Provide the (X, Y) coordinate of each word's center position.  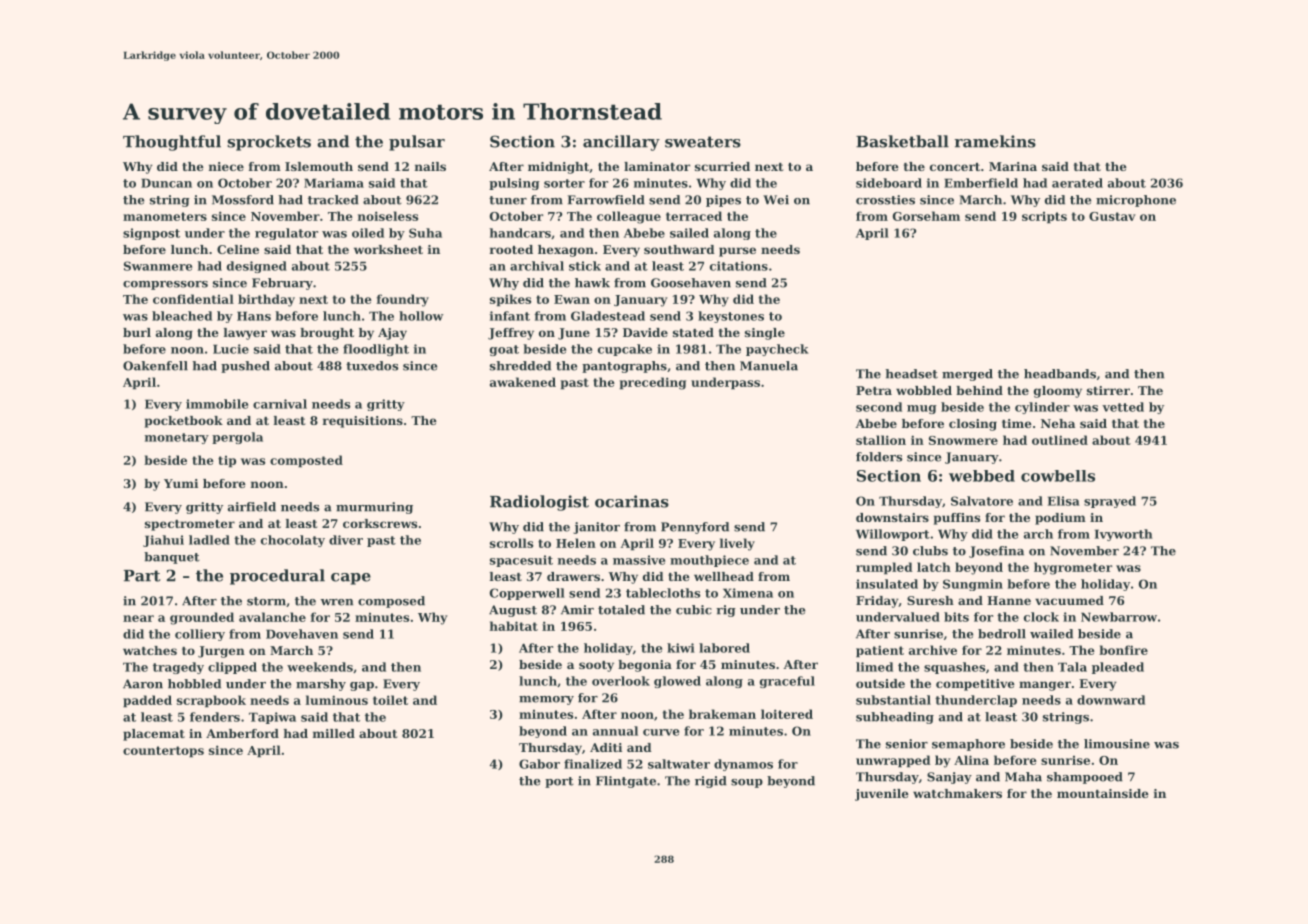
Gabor (539, 764)
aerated (1077, 183)
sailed (689, 233)
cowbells (1058, 476)
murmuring (374, 508)
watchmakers (957, 793)
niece (226, 166)
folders (879, 457)
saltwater (679, 764)
